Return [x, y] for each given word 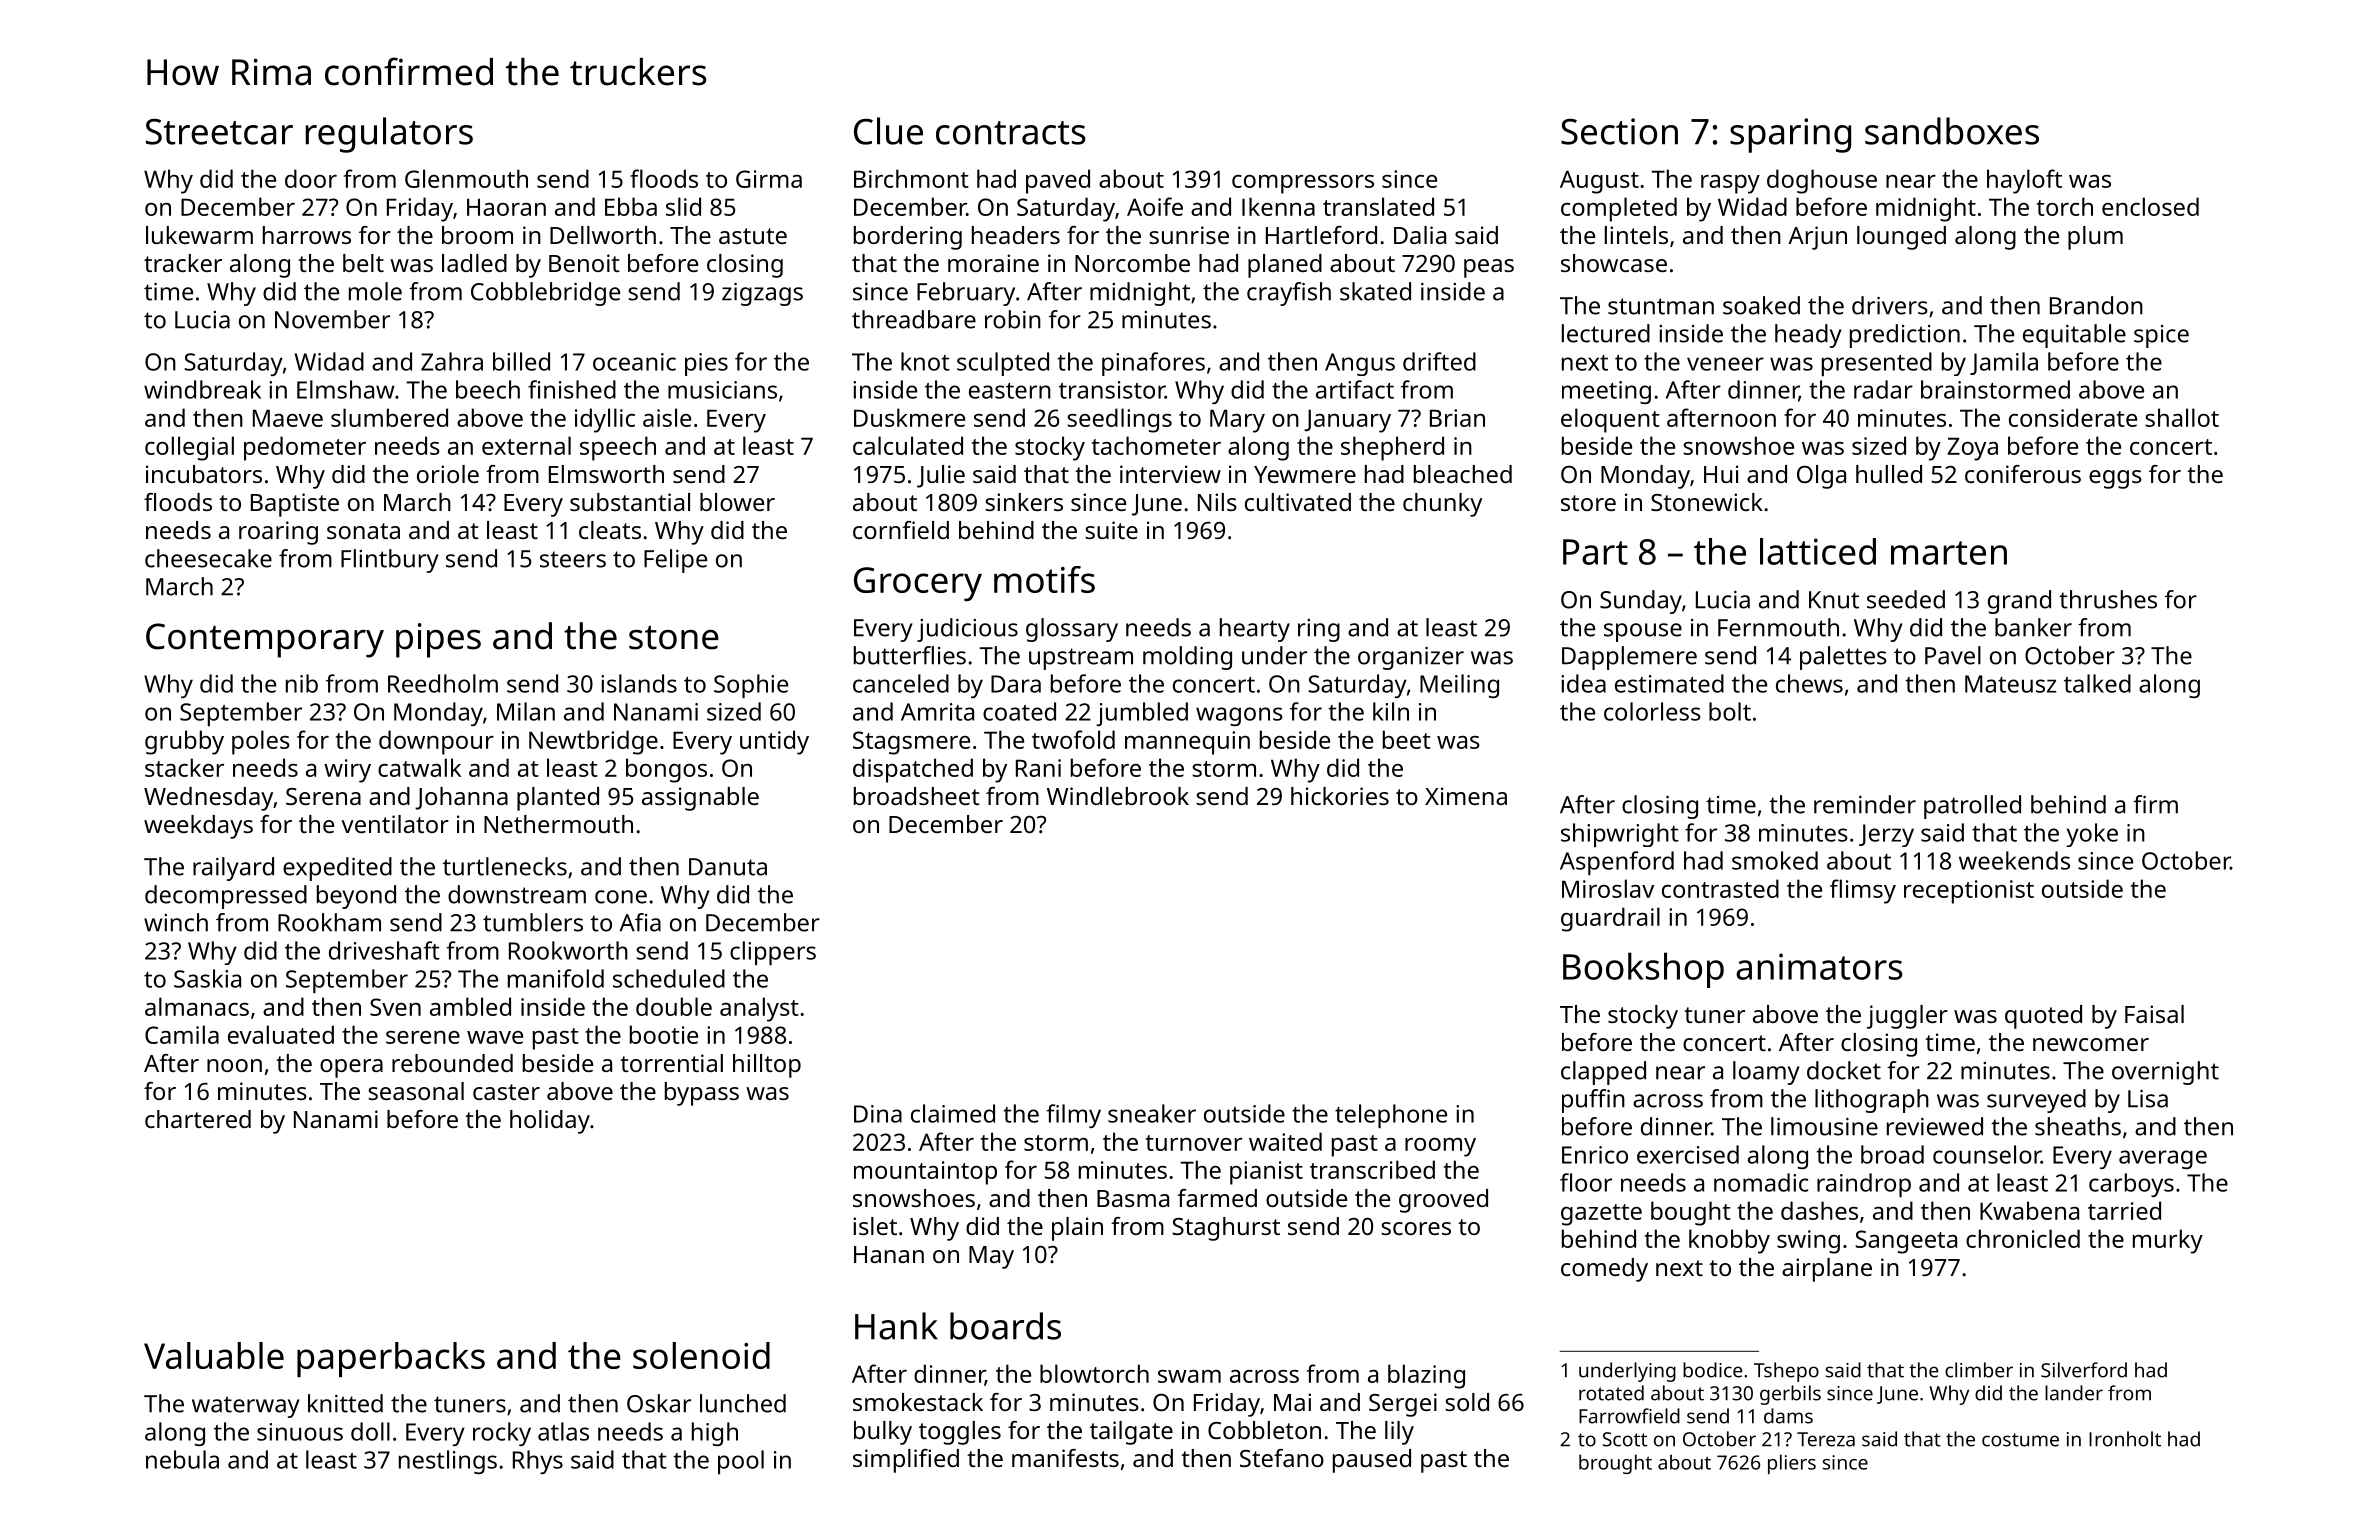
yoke [2092, 835]
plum [2095, 238]
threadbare [914, 319]
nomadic [1761, 1182]
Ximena [1466, 796]
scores [1416, 1228]
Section [1619, 131]
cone [621, 897]
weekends [2014, 860]
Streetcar [219, 132]
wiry [347, 771]
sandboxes [1952, 131]
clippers [773, 953]
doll [370, 1431]
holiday [550, 1122]
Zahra [452, 361]
